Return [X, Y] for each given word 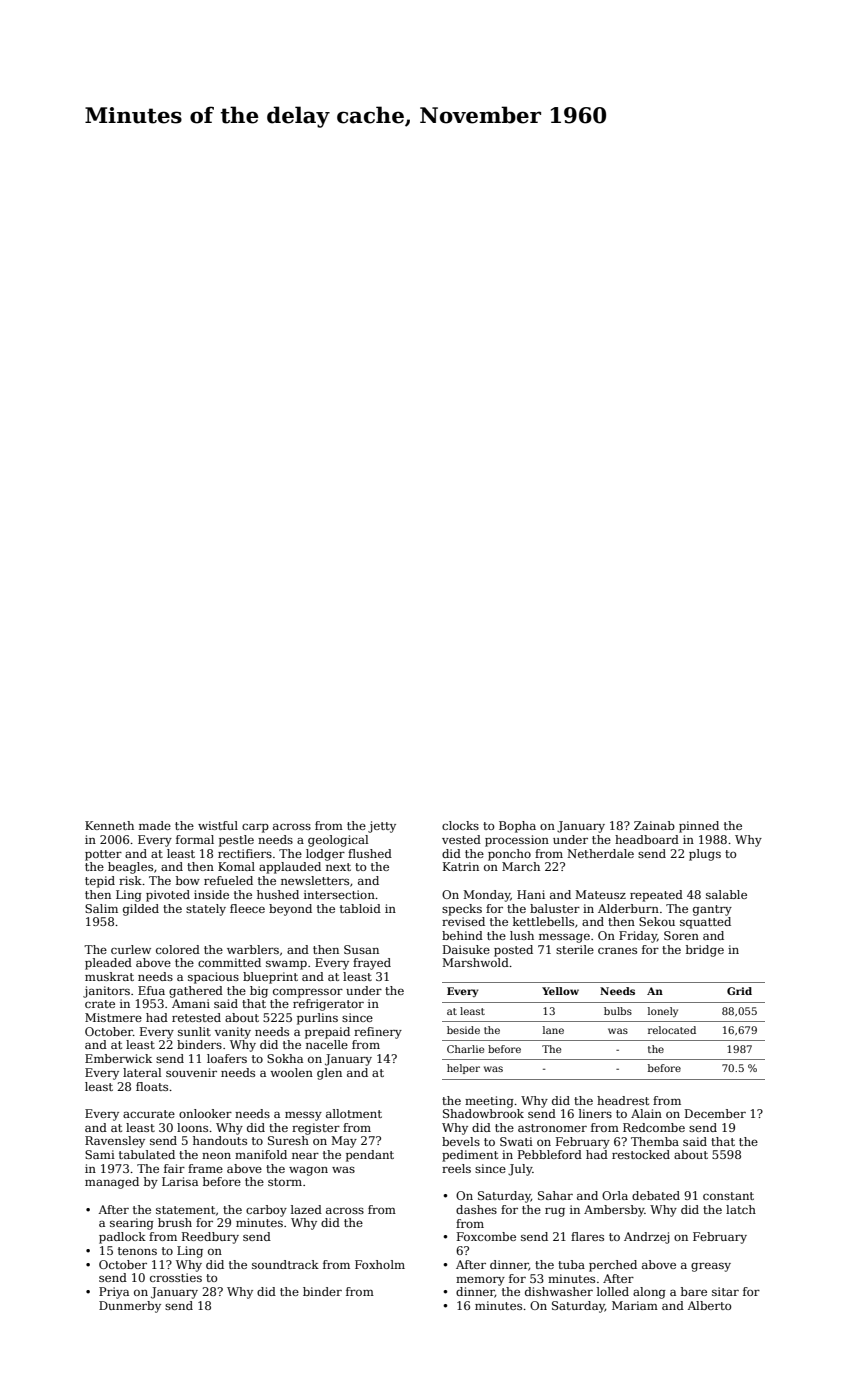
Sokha [285, 1058]
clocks [460, 825]
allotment [354, 1113]
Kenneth [109, 825]
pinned [699, 827]
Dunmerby [130, 1307]
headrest [623, 1100]
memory [480, 1281]
